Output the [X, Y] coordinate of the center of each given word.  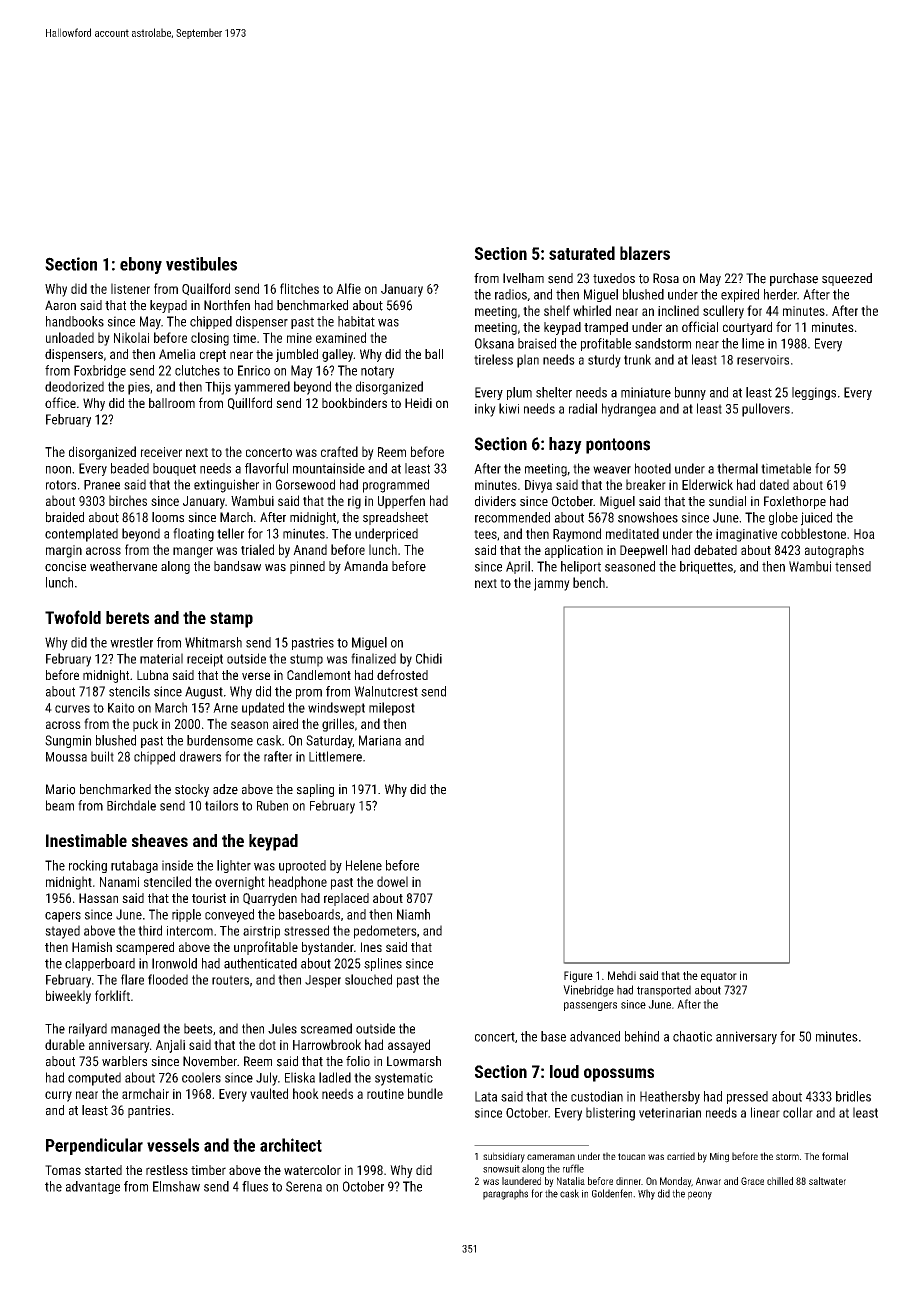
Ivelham [523, 278]
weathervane [123, 566]
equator [719, 977]
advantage [93, 1187]
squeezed [847, 279]
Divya [538, 486]
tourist [209, 898]
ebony [141, 265]
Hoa [864, 534]
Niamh [413, 914]
